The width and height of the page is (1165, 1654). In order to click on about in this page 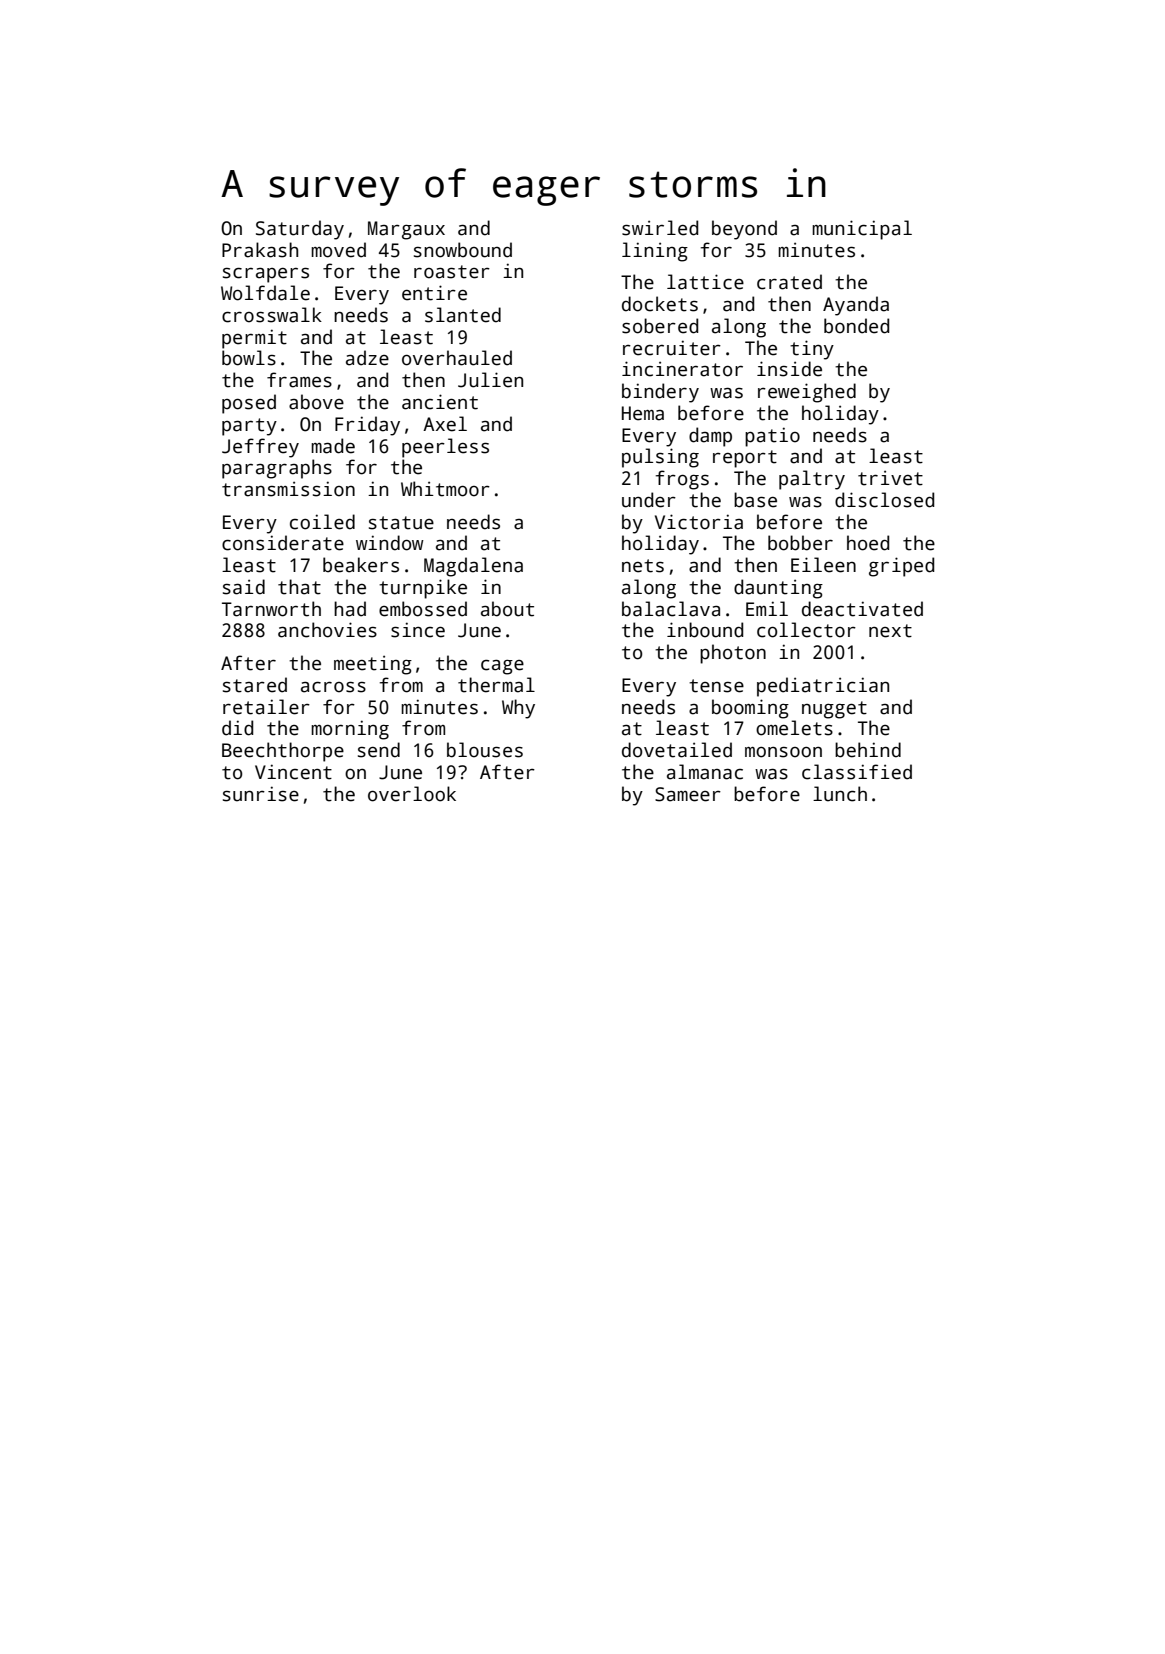, I will do `click(507, 609)`.
